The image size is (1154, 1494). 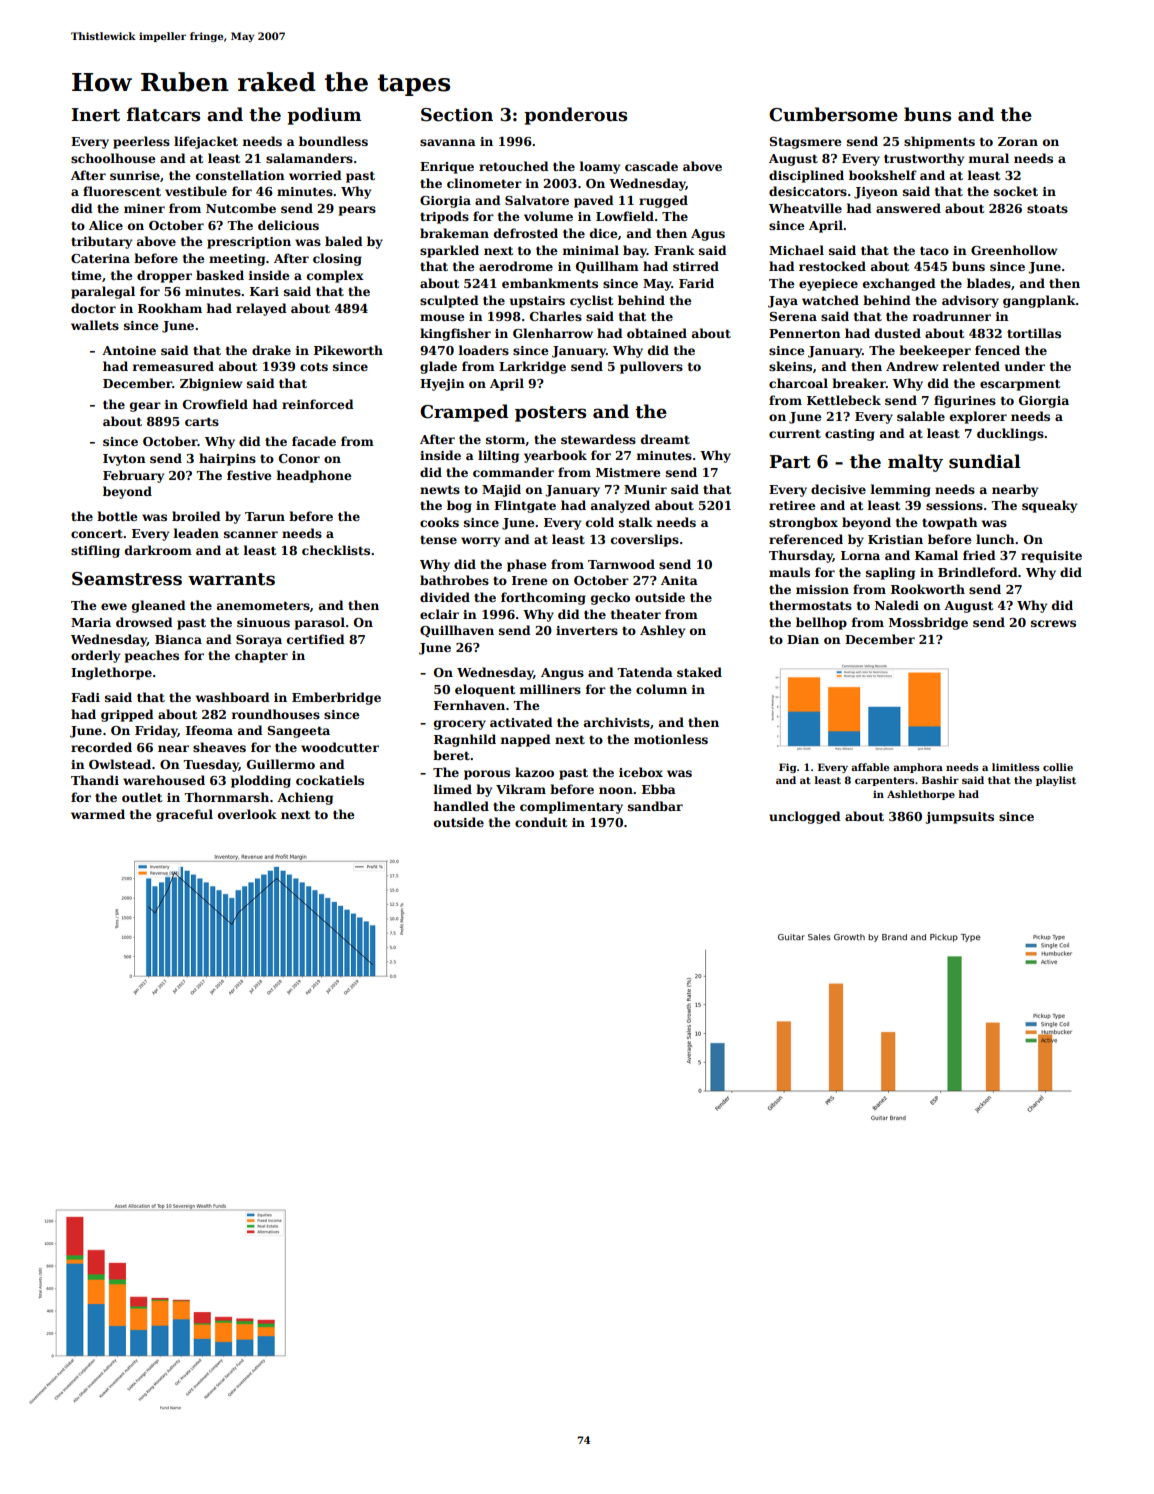 What do you see at coordinates (144, 622) in the image?
I see `drowsed` at bounding box center [144, 622].
